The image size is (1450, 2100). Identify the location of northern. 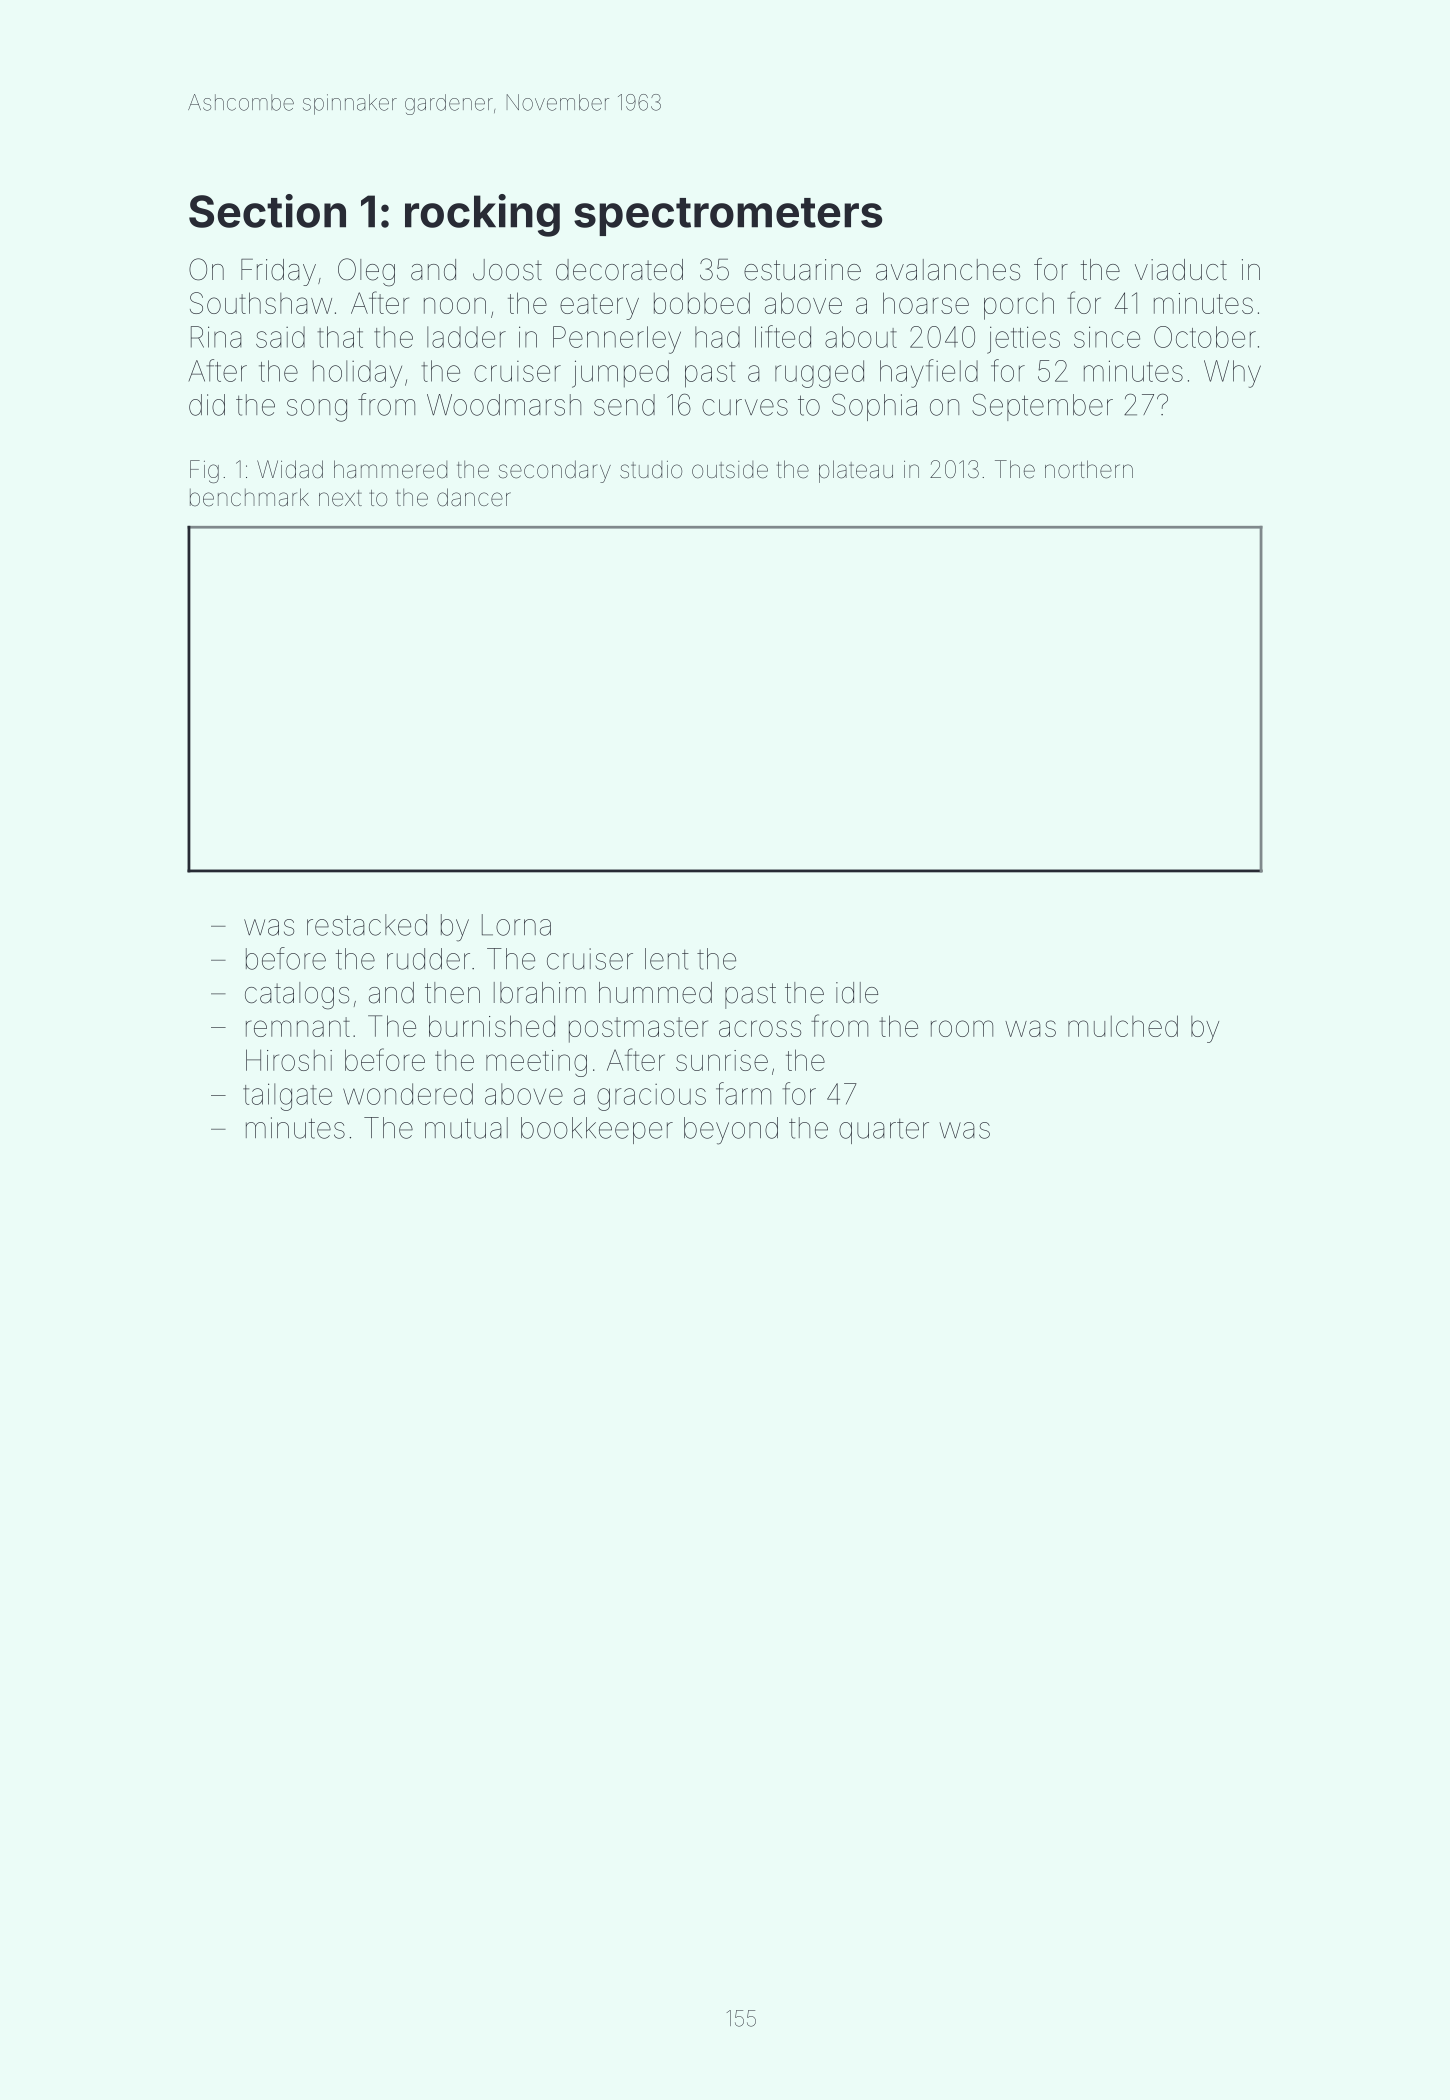
(1089, 469).
